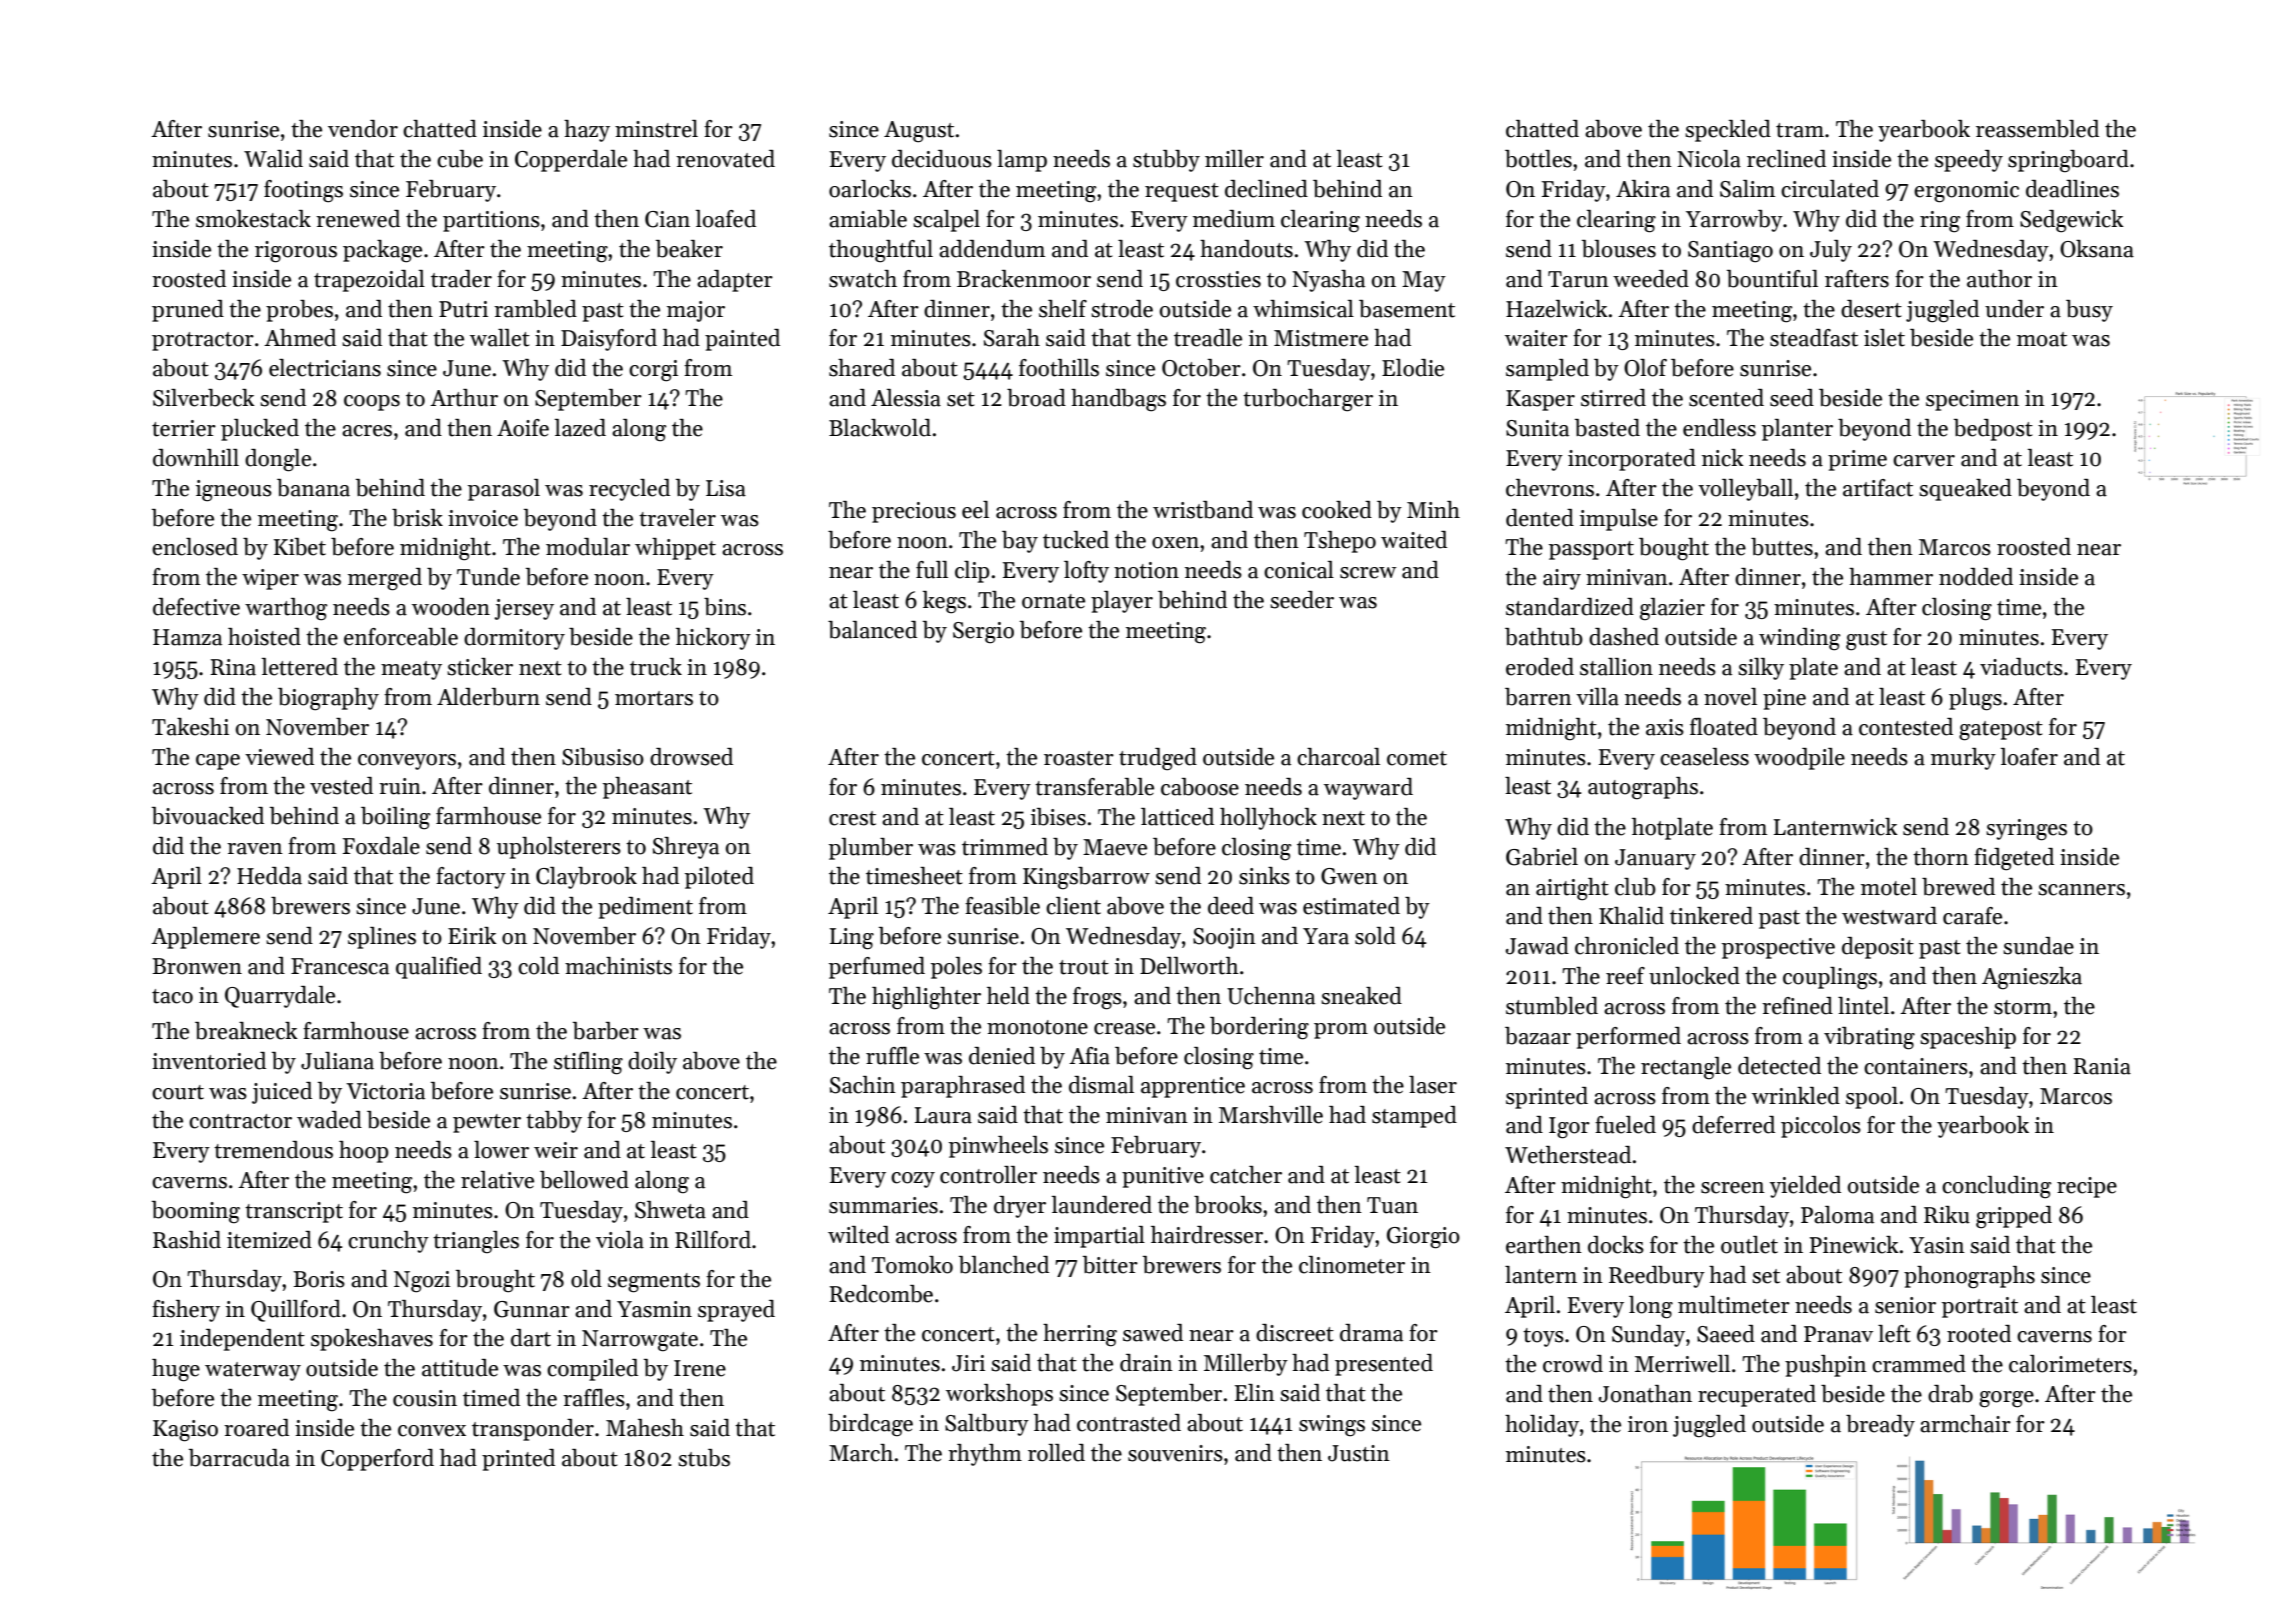  What do you see at coordinates (1271, 1115) in the screenshot?
I see `Marshville` at bounding box center [1271, 1115].
